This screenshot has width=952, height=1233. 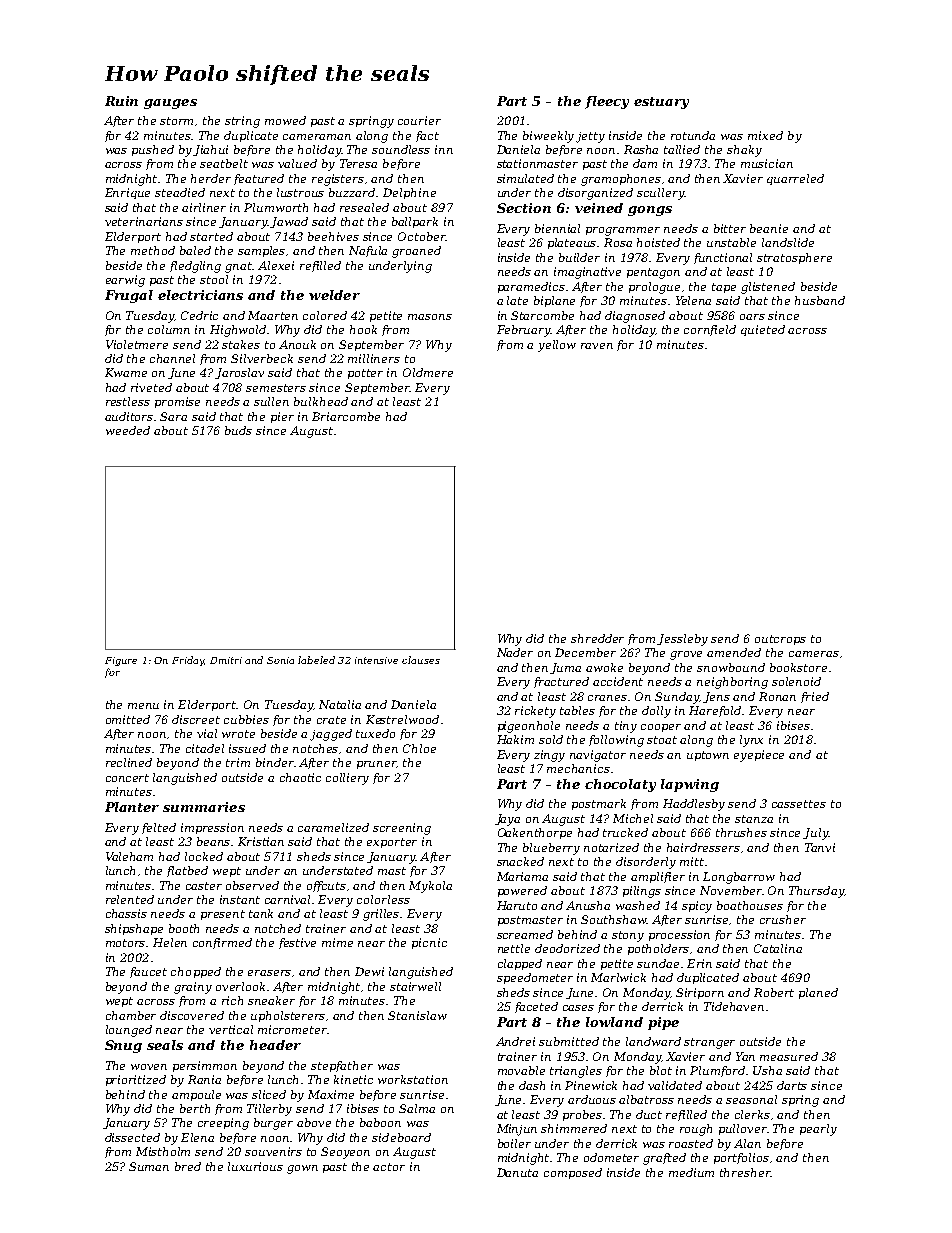 What do you see at coordinates (353, 1079) in the screenshot?
I see `kinetic` at bounding box center [353, 1079].
